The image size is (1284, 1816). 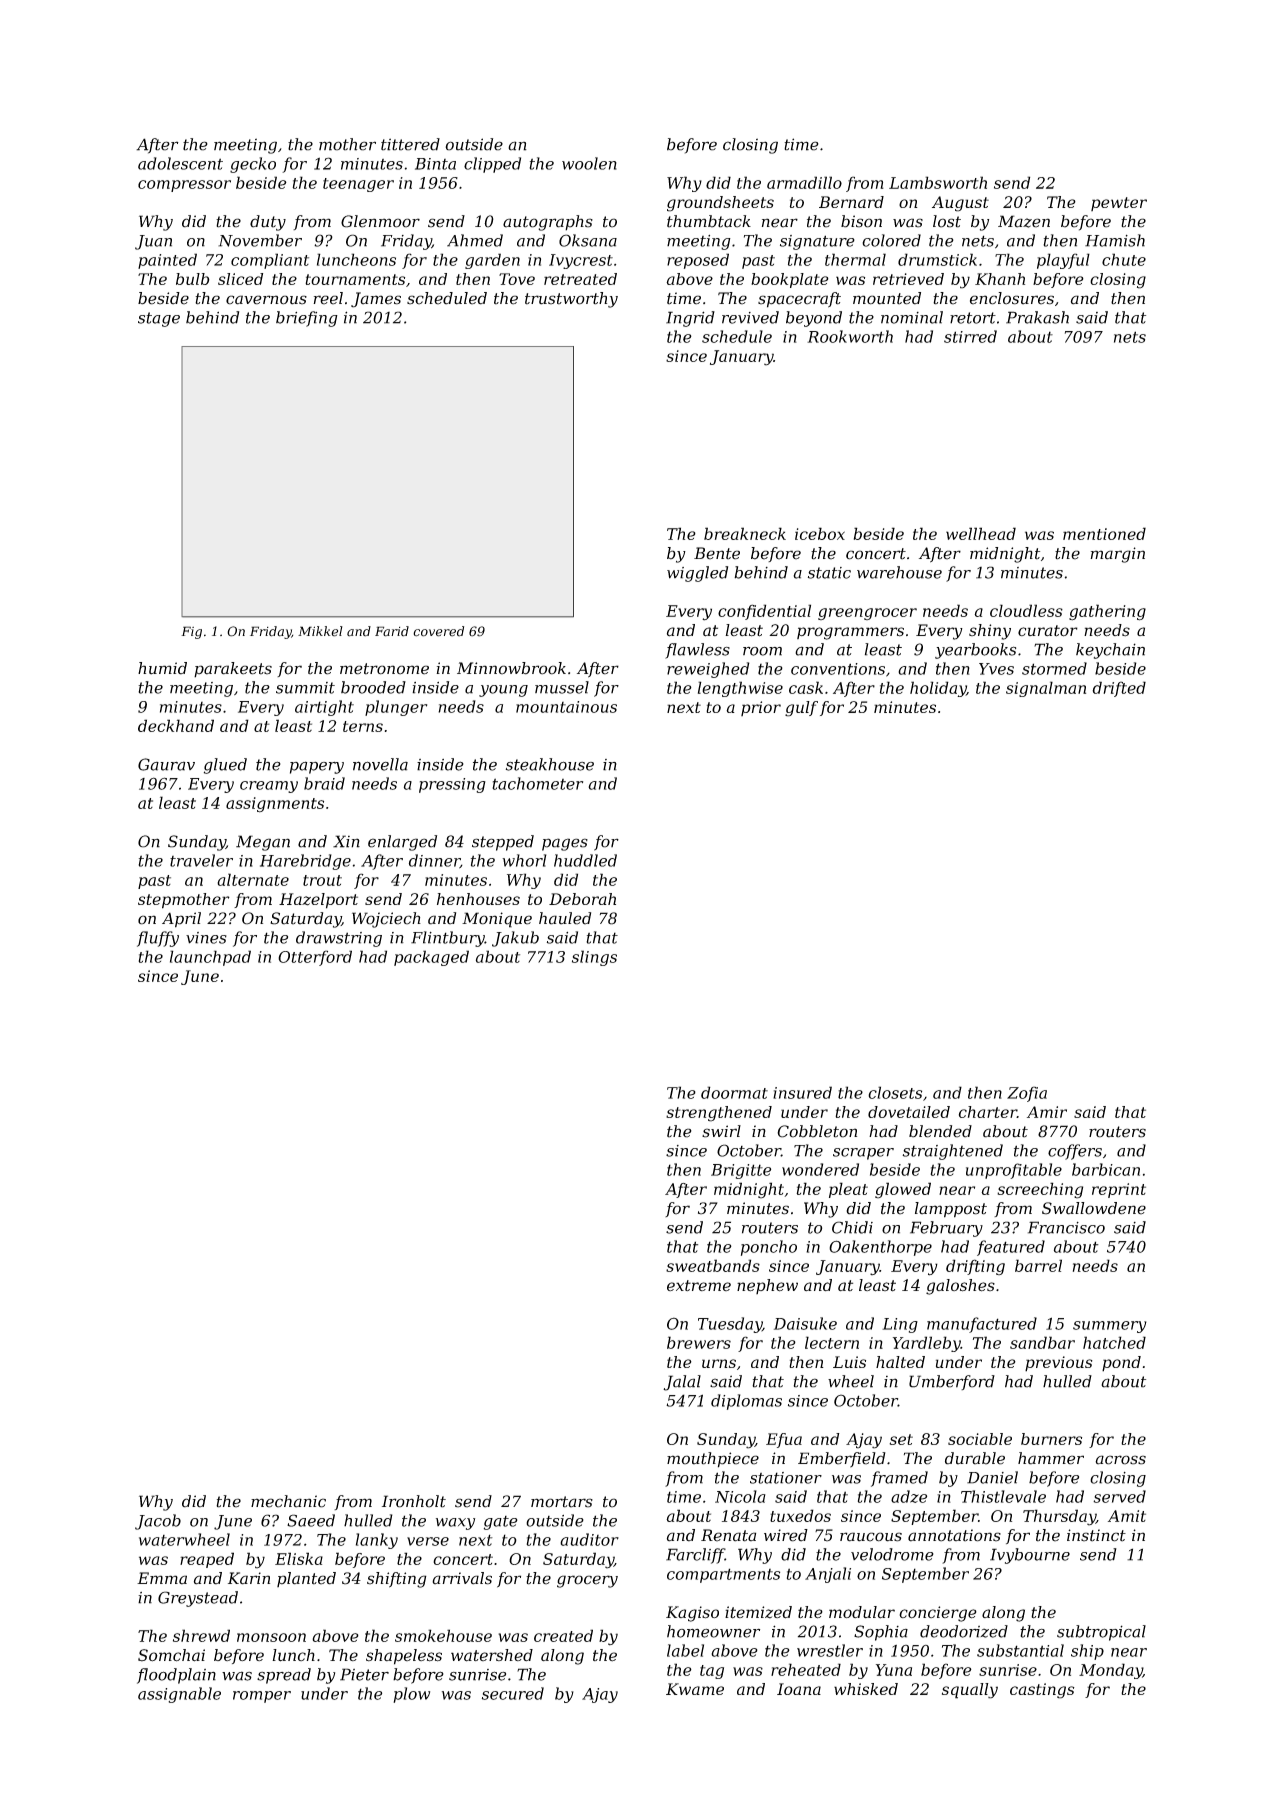 I want to click on mechanic, so click(x=288, y=1501).
